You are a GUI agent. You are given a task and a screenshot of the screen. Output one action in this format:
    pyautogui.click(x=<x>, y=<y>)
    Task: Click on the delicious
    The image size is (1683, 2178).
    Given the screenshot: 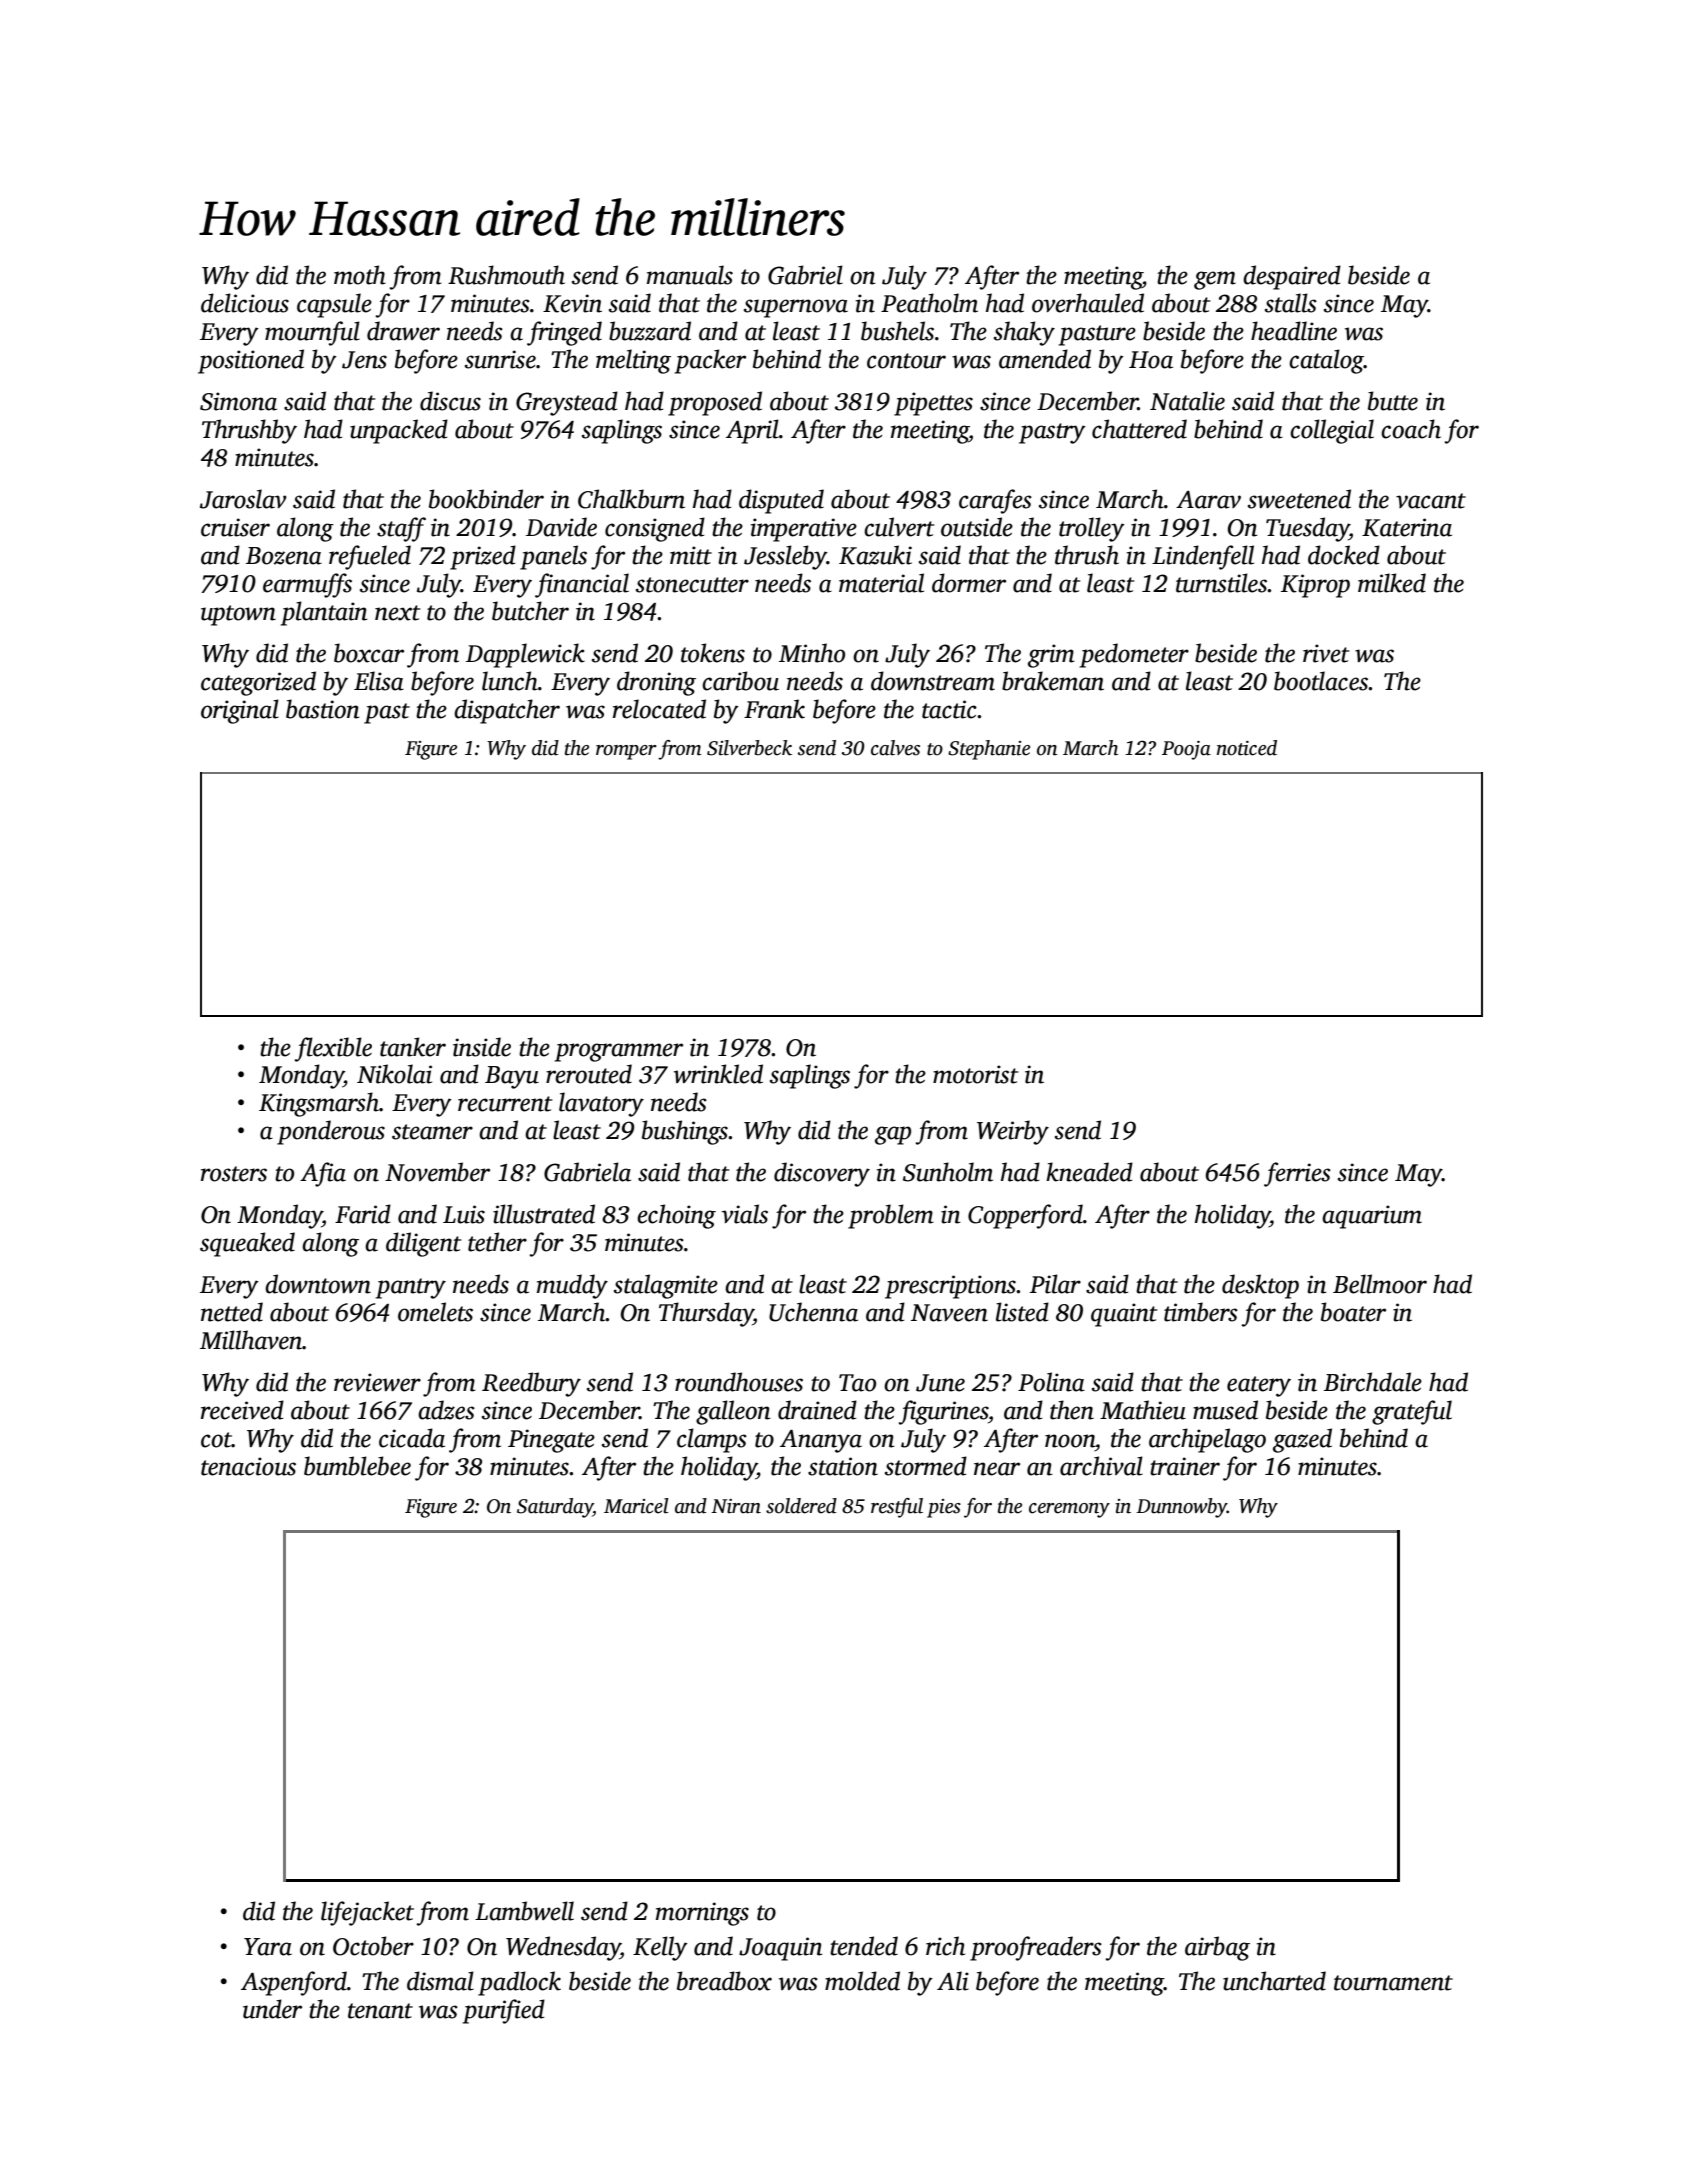 What is the action you would take?
    pyautogui.click(x=245, y=303)
